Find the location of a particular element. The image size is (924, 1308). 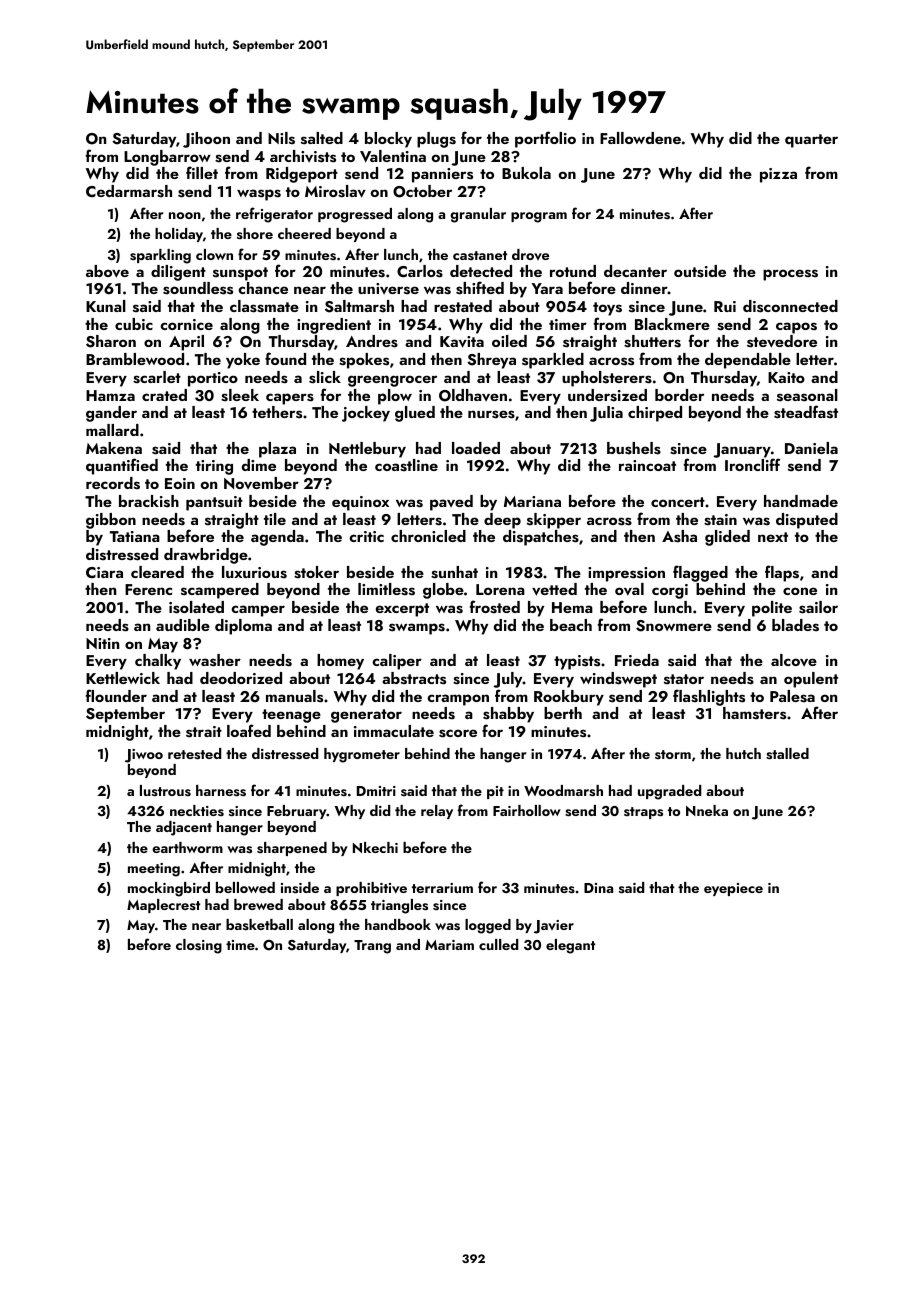

quarter is located at coordinates (811, 141).
